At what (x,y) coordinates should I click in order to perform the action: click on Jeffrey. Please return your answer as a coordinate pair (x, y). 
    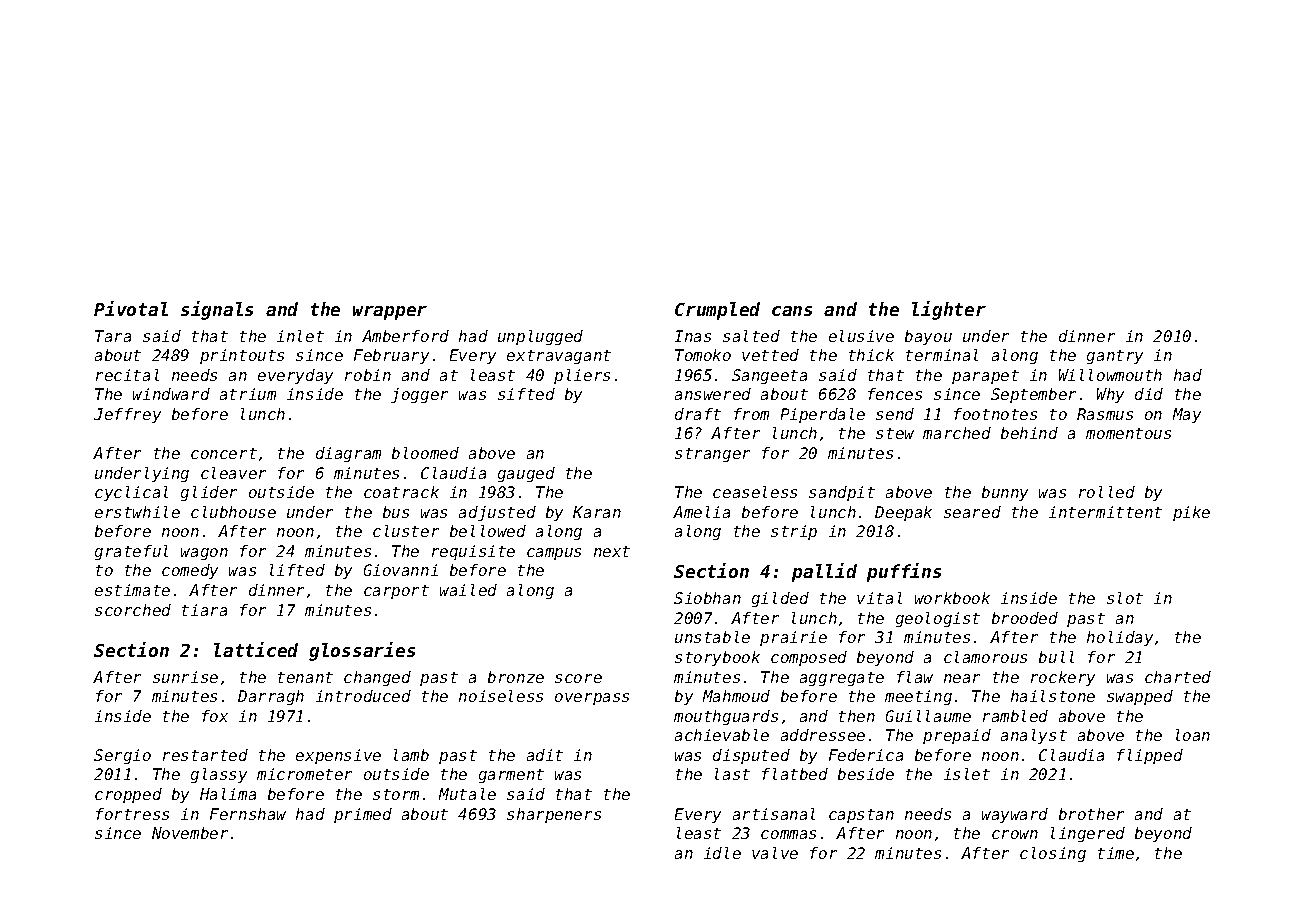
    Looking at the image, I should click on (127, 415).
